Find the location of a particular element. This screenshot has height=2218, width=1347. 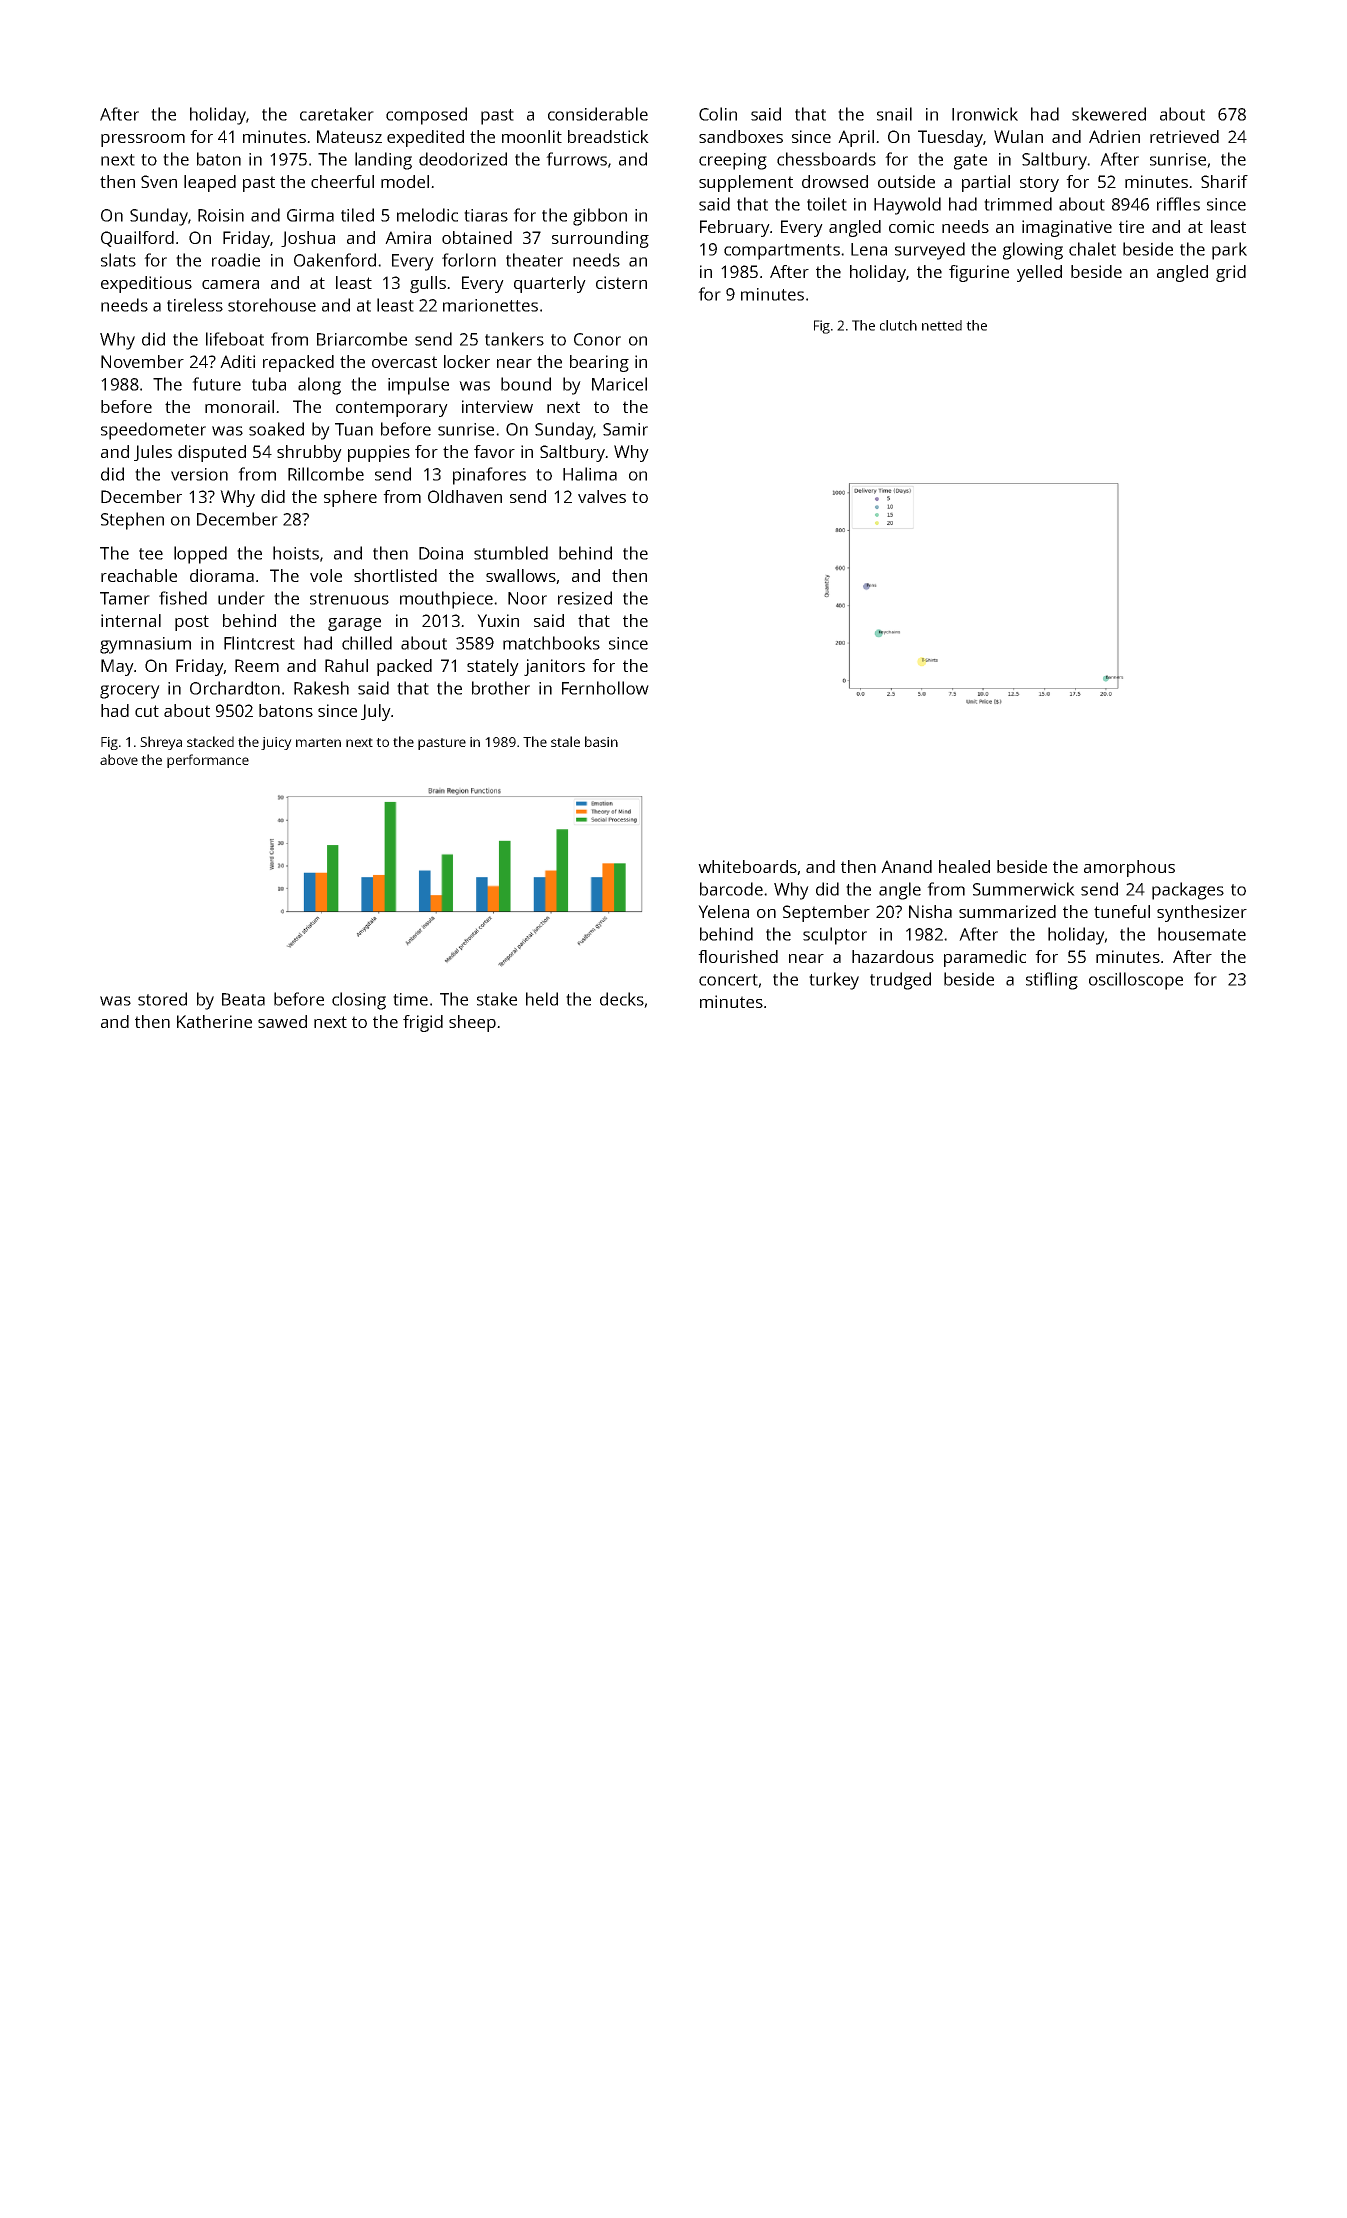

caretaker is located at coordinates (337, 114).
